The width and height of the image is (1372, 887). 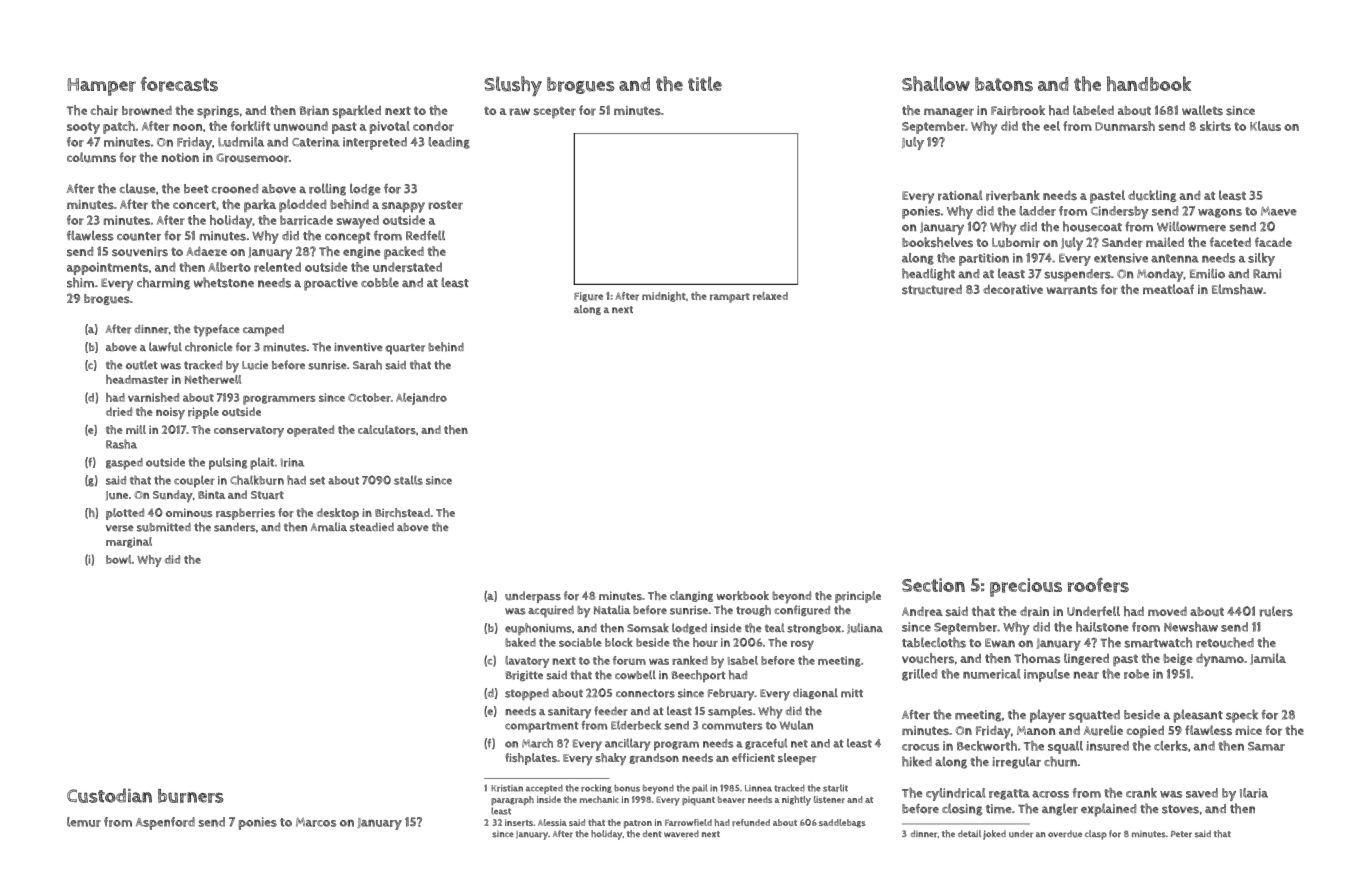 What do you see at coordinates (387, 430) in the image?
I see `calculators` at bounding box center [387, 430].
